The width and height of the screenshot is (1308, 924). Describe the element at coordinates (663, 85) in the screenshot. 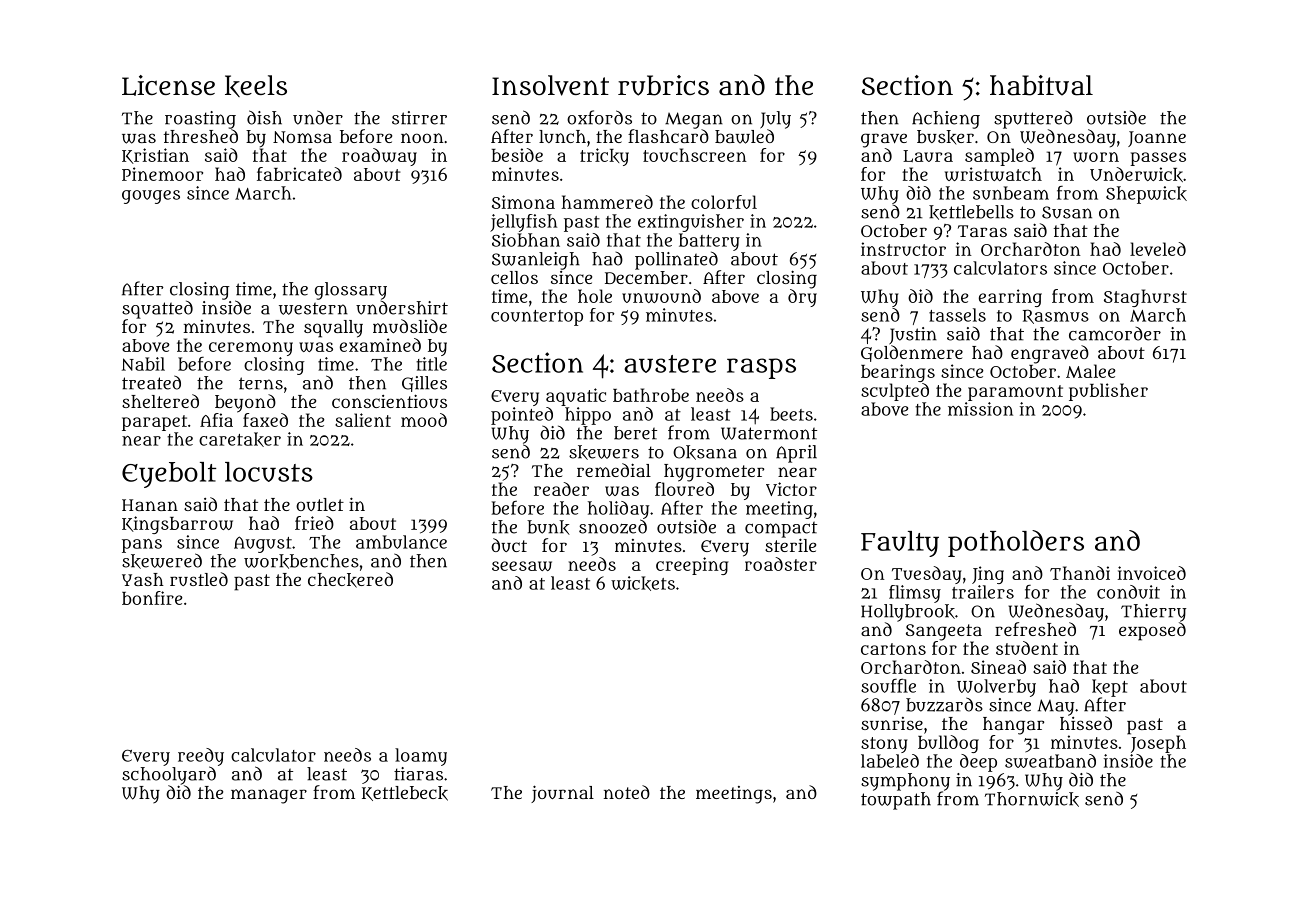

I see `rubrics` at that location.
